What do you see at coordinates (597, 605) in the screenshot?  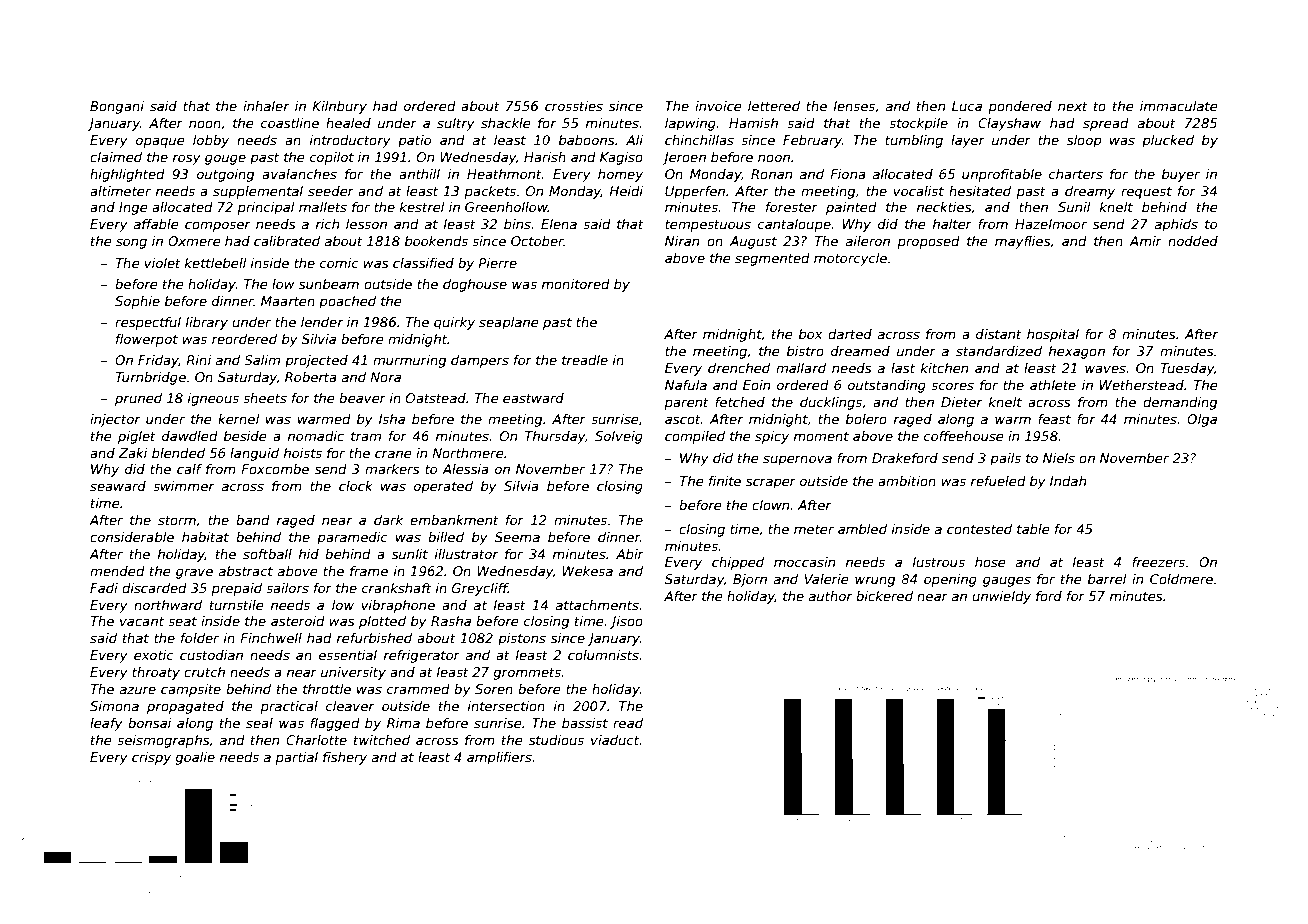 I see `attachments` at bounding box center [597, 605].
